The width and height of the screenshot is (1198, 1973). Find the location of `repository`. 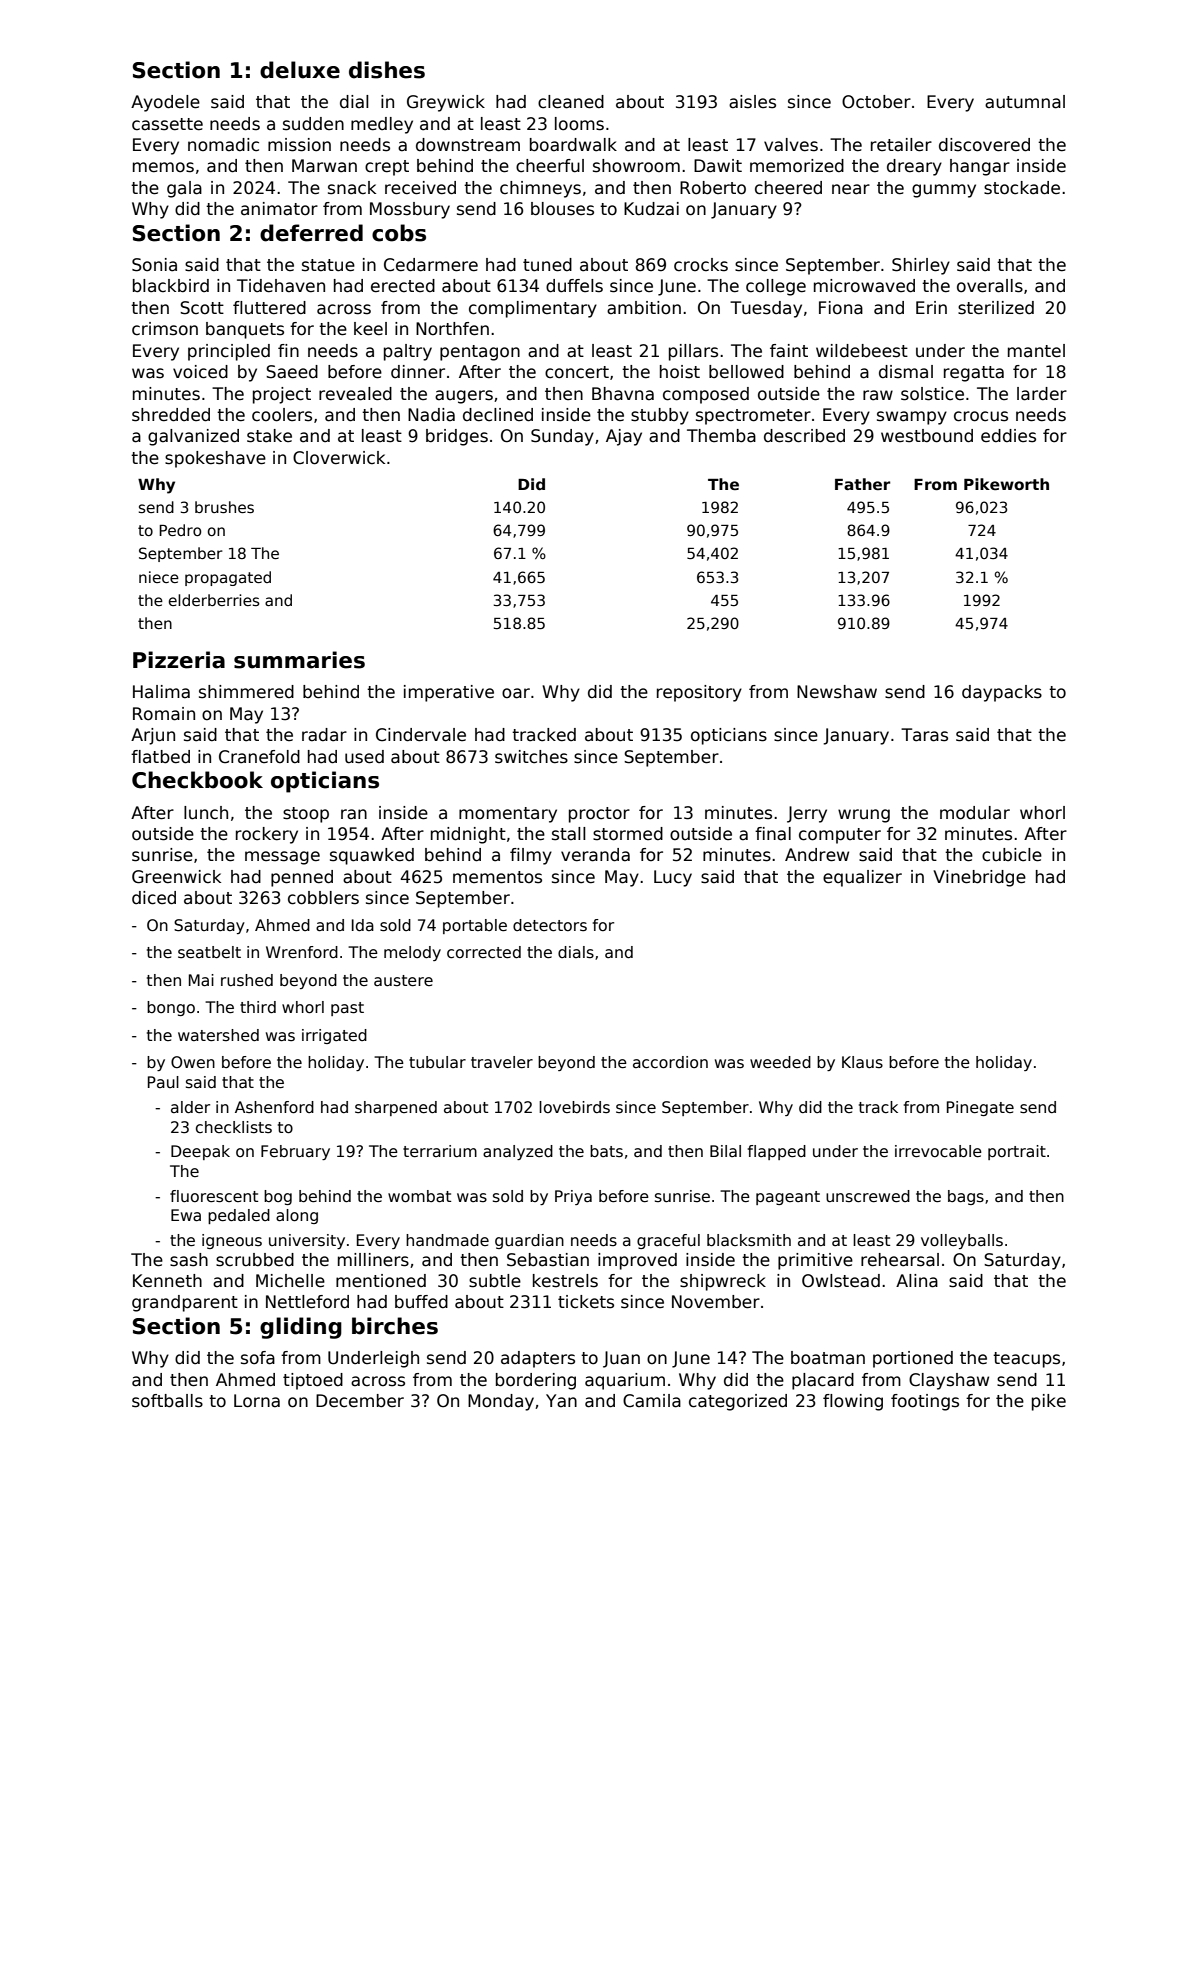

repository is located at coordinates (699, 693).
